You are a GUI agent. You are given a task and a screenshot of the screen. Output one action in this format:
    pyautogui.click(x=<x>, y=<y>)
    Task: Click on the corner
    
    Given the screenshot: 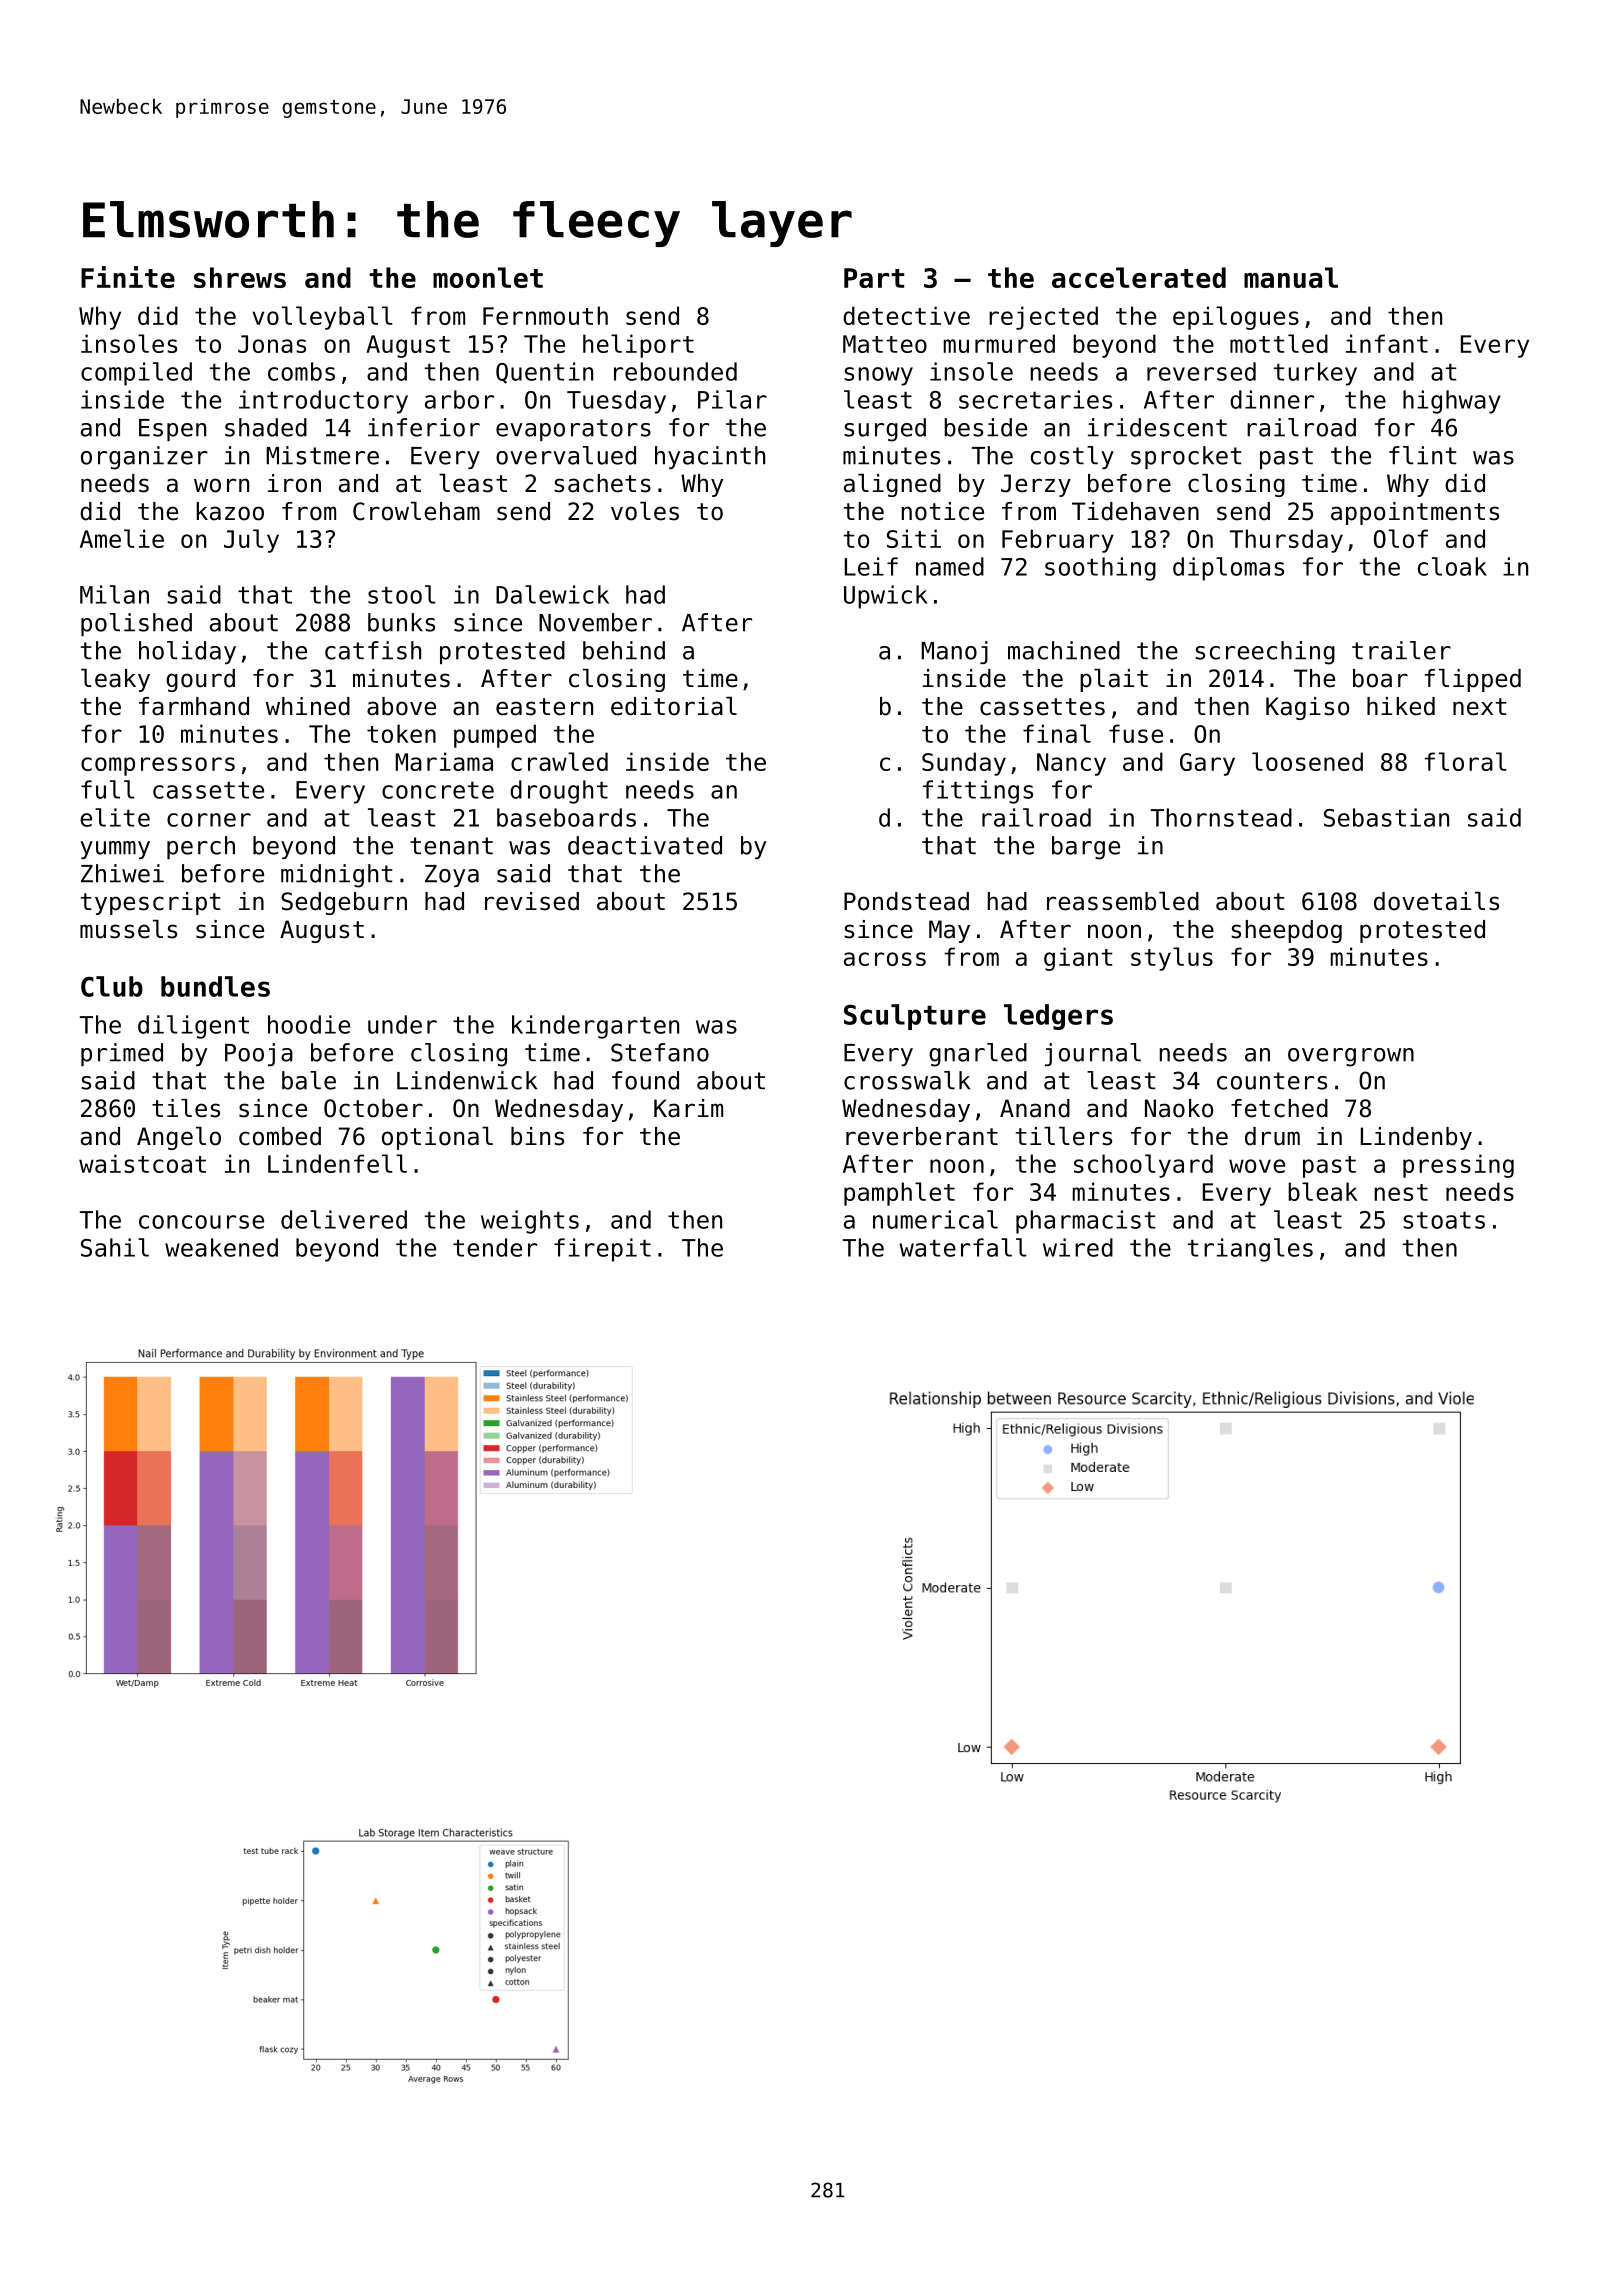 What is the action you would take?
    pyautogui.click(x=209, y=820)
